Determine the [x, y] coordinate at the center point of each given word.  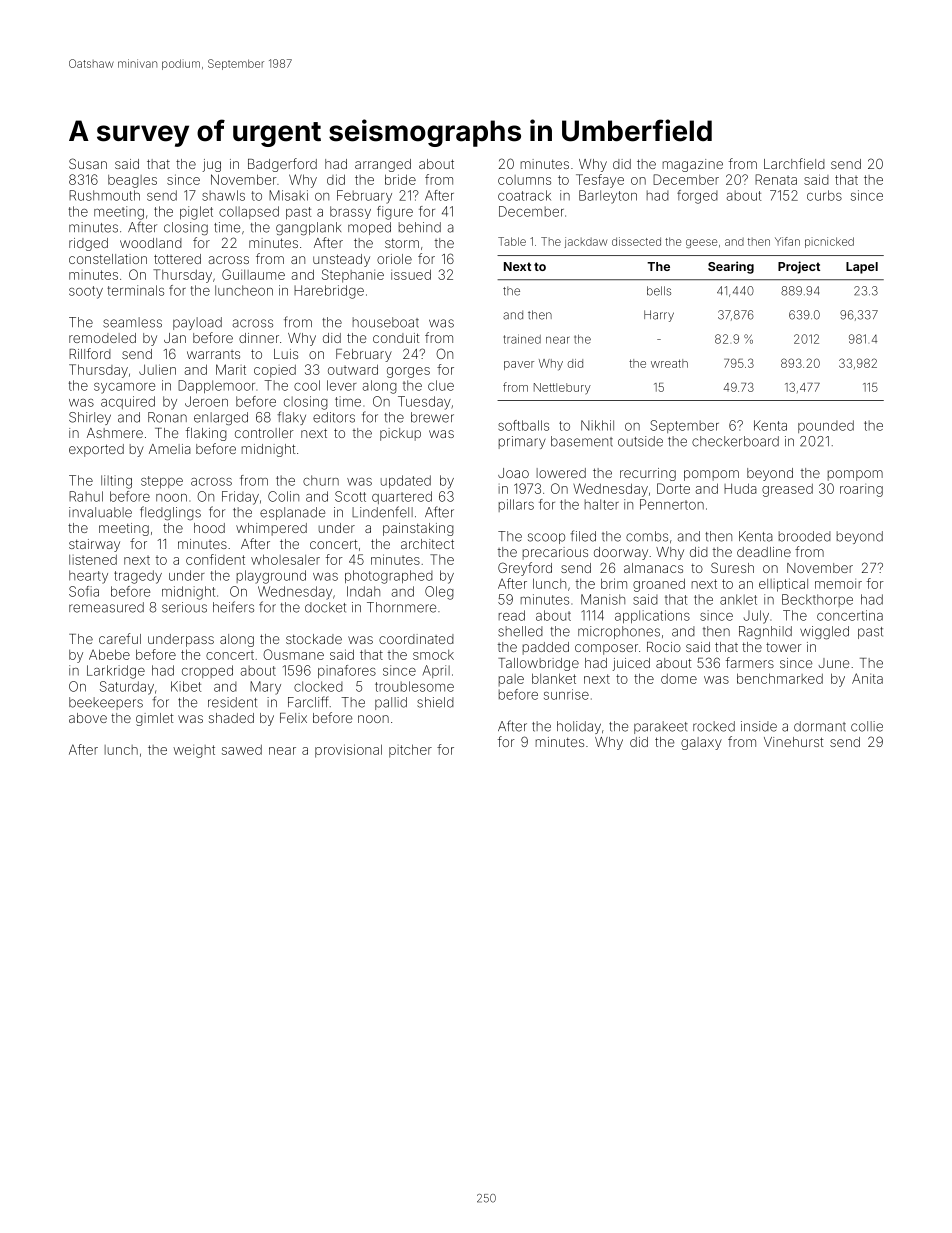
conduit [396, 338]
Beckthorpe [817, 600]
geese [701, 244]
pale [511, 680]
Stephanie [353, 276]
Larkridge [116, 672]
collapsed [249, 212]
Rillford [90, 353]
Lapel [862, 268]
